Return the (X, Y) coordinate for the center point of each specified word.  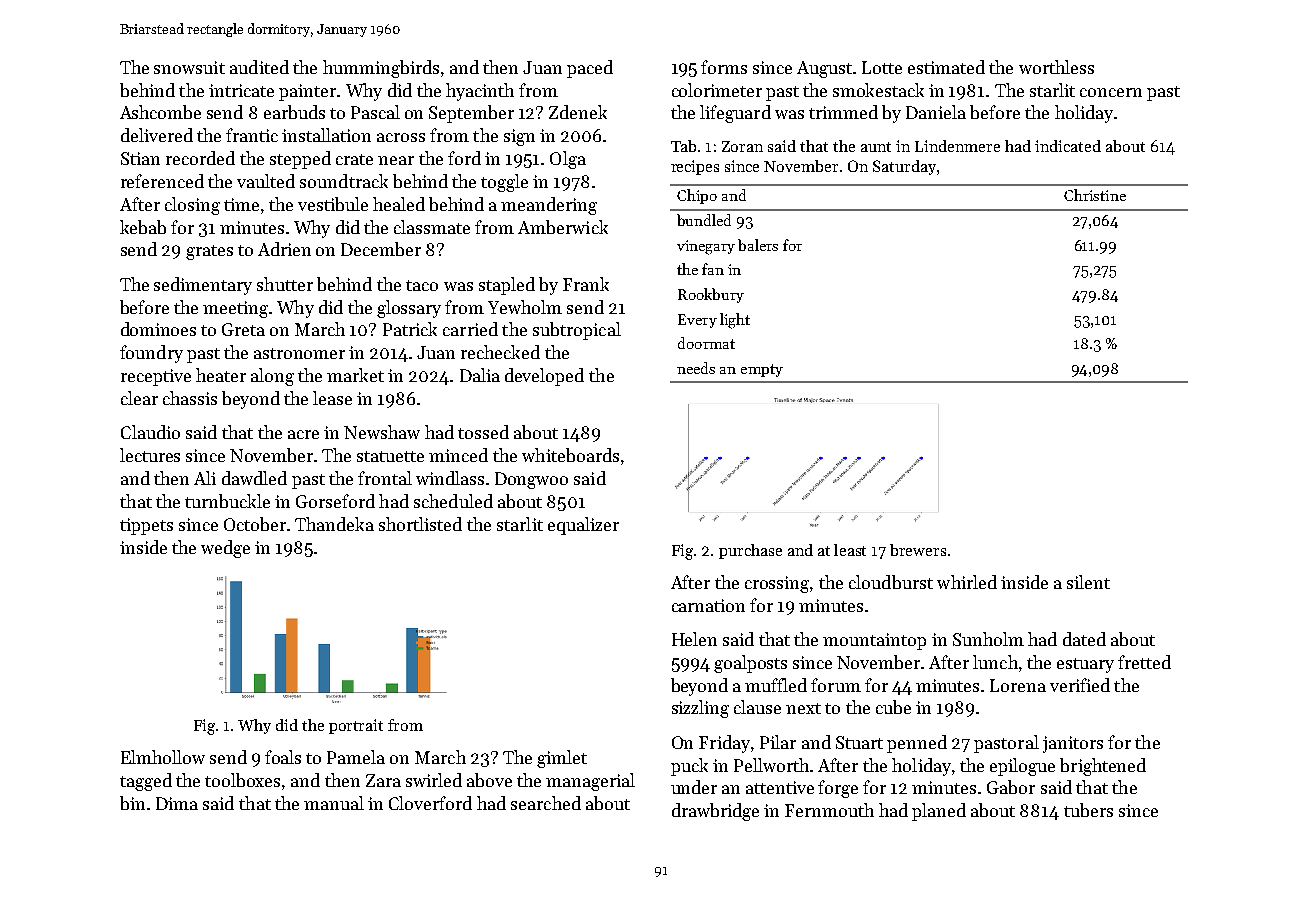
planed (939, 812)
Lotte (882, 67)
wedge (225, 549)
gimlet (562, 759)
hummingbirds (381, 69)
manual (334, 803)
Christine (1095, 195)
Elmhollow (163, 757)
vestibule (333, 204)
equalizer (583, 526)
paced (590, 69)
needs (696, 368)
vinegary (706, 247)
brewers (918, 550)
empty (762, 370)
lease (332, 398)
